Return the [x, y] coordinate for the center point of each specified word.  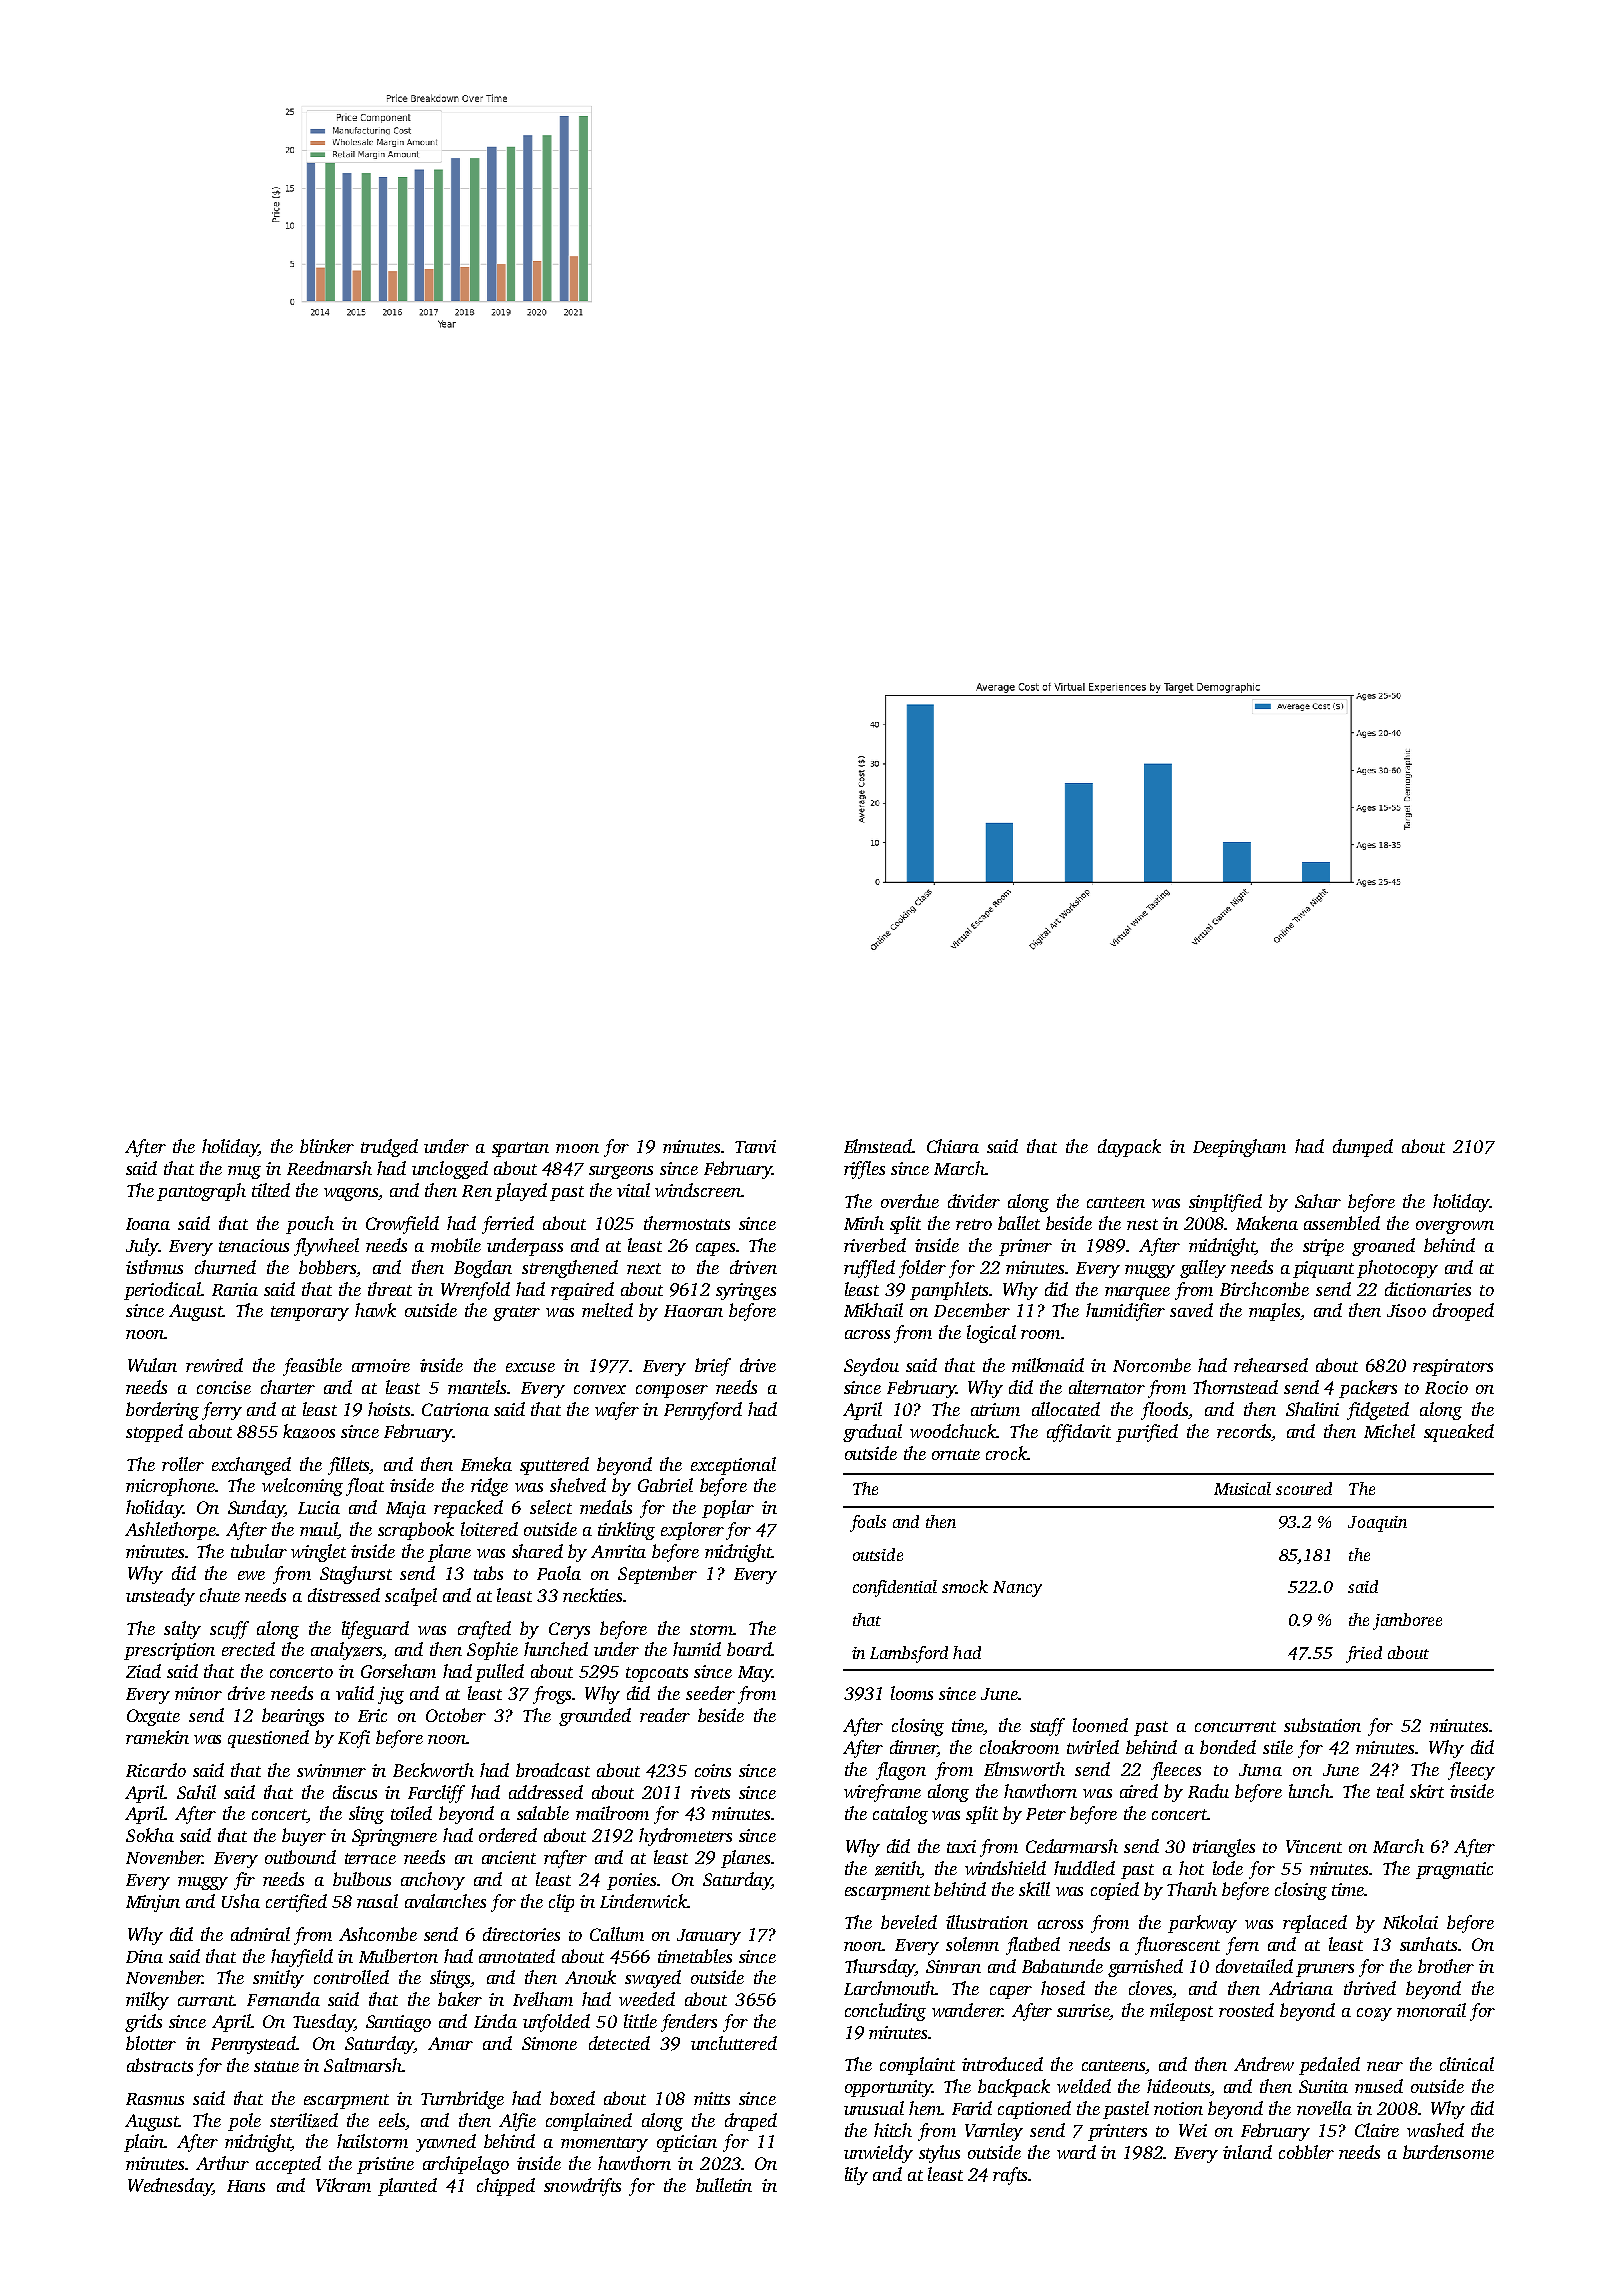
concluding [885, 2012]
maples [1274, 1312]
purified [1147, 1433]
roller [183, 1464]
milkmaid [1048, 1365]
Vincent [1314, 1846]
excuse [530, 1367]
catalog [900, 1815]
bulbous [362, 1879]
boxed [572, 2098]
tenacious [254, 1245]
